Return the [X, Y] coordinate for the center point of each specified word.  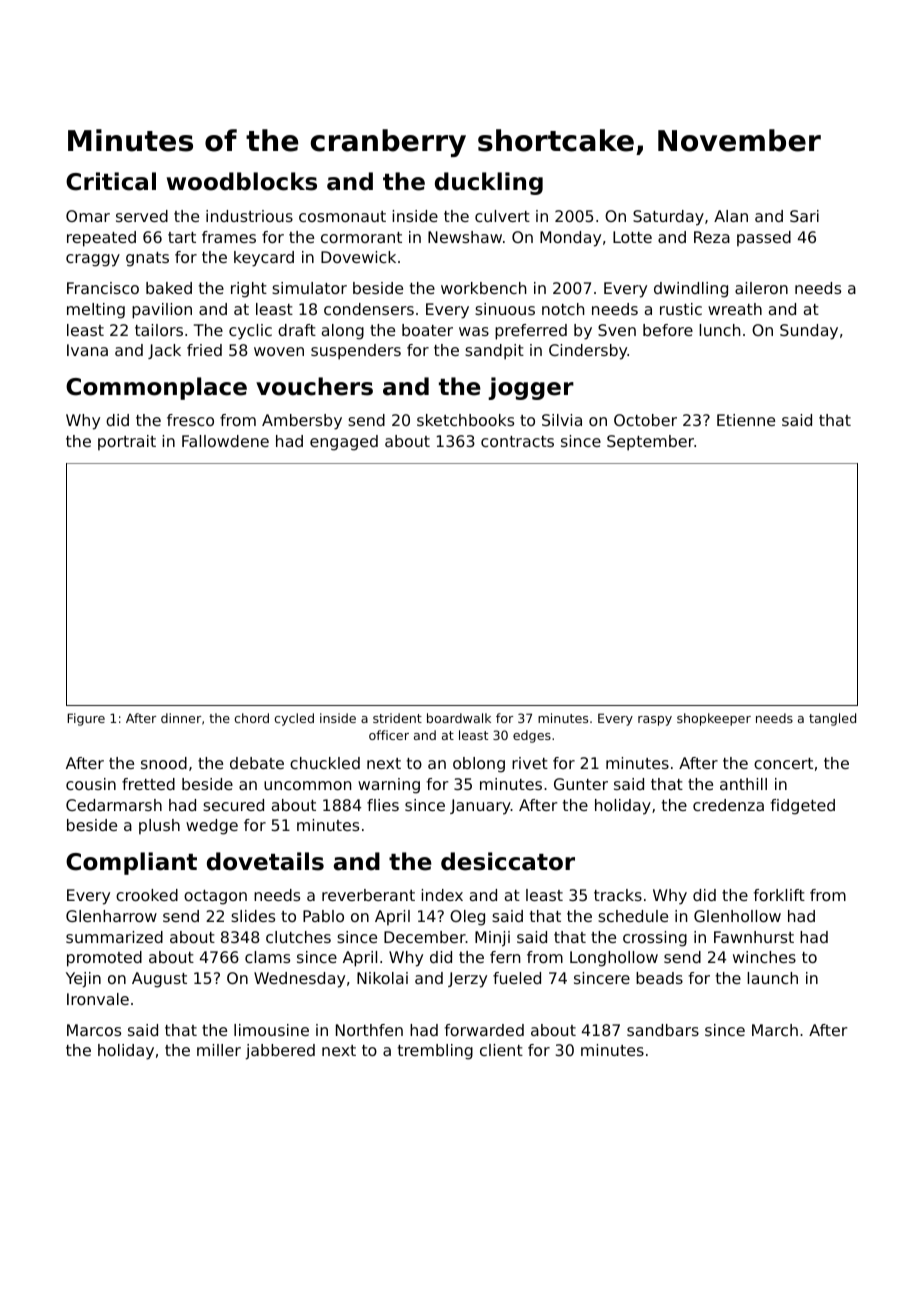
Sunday [809, 332]
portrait [127, 443]
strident [397, 718]
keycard [264, 259]
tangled [832, 719]
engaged [344, 443]
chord [251, 718]
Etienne [746, 420]
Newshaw [465, 237]
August [159, 980]
